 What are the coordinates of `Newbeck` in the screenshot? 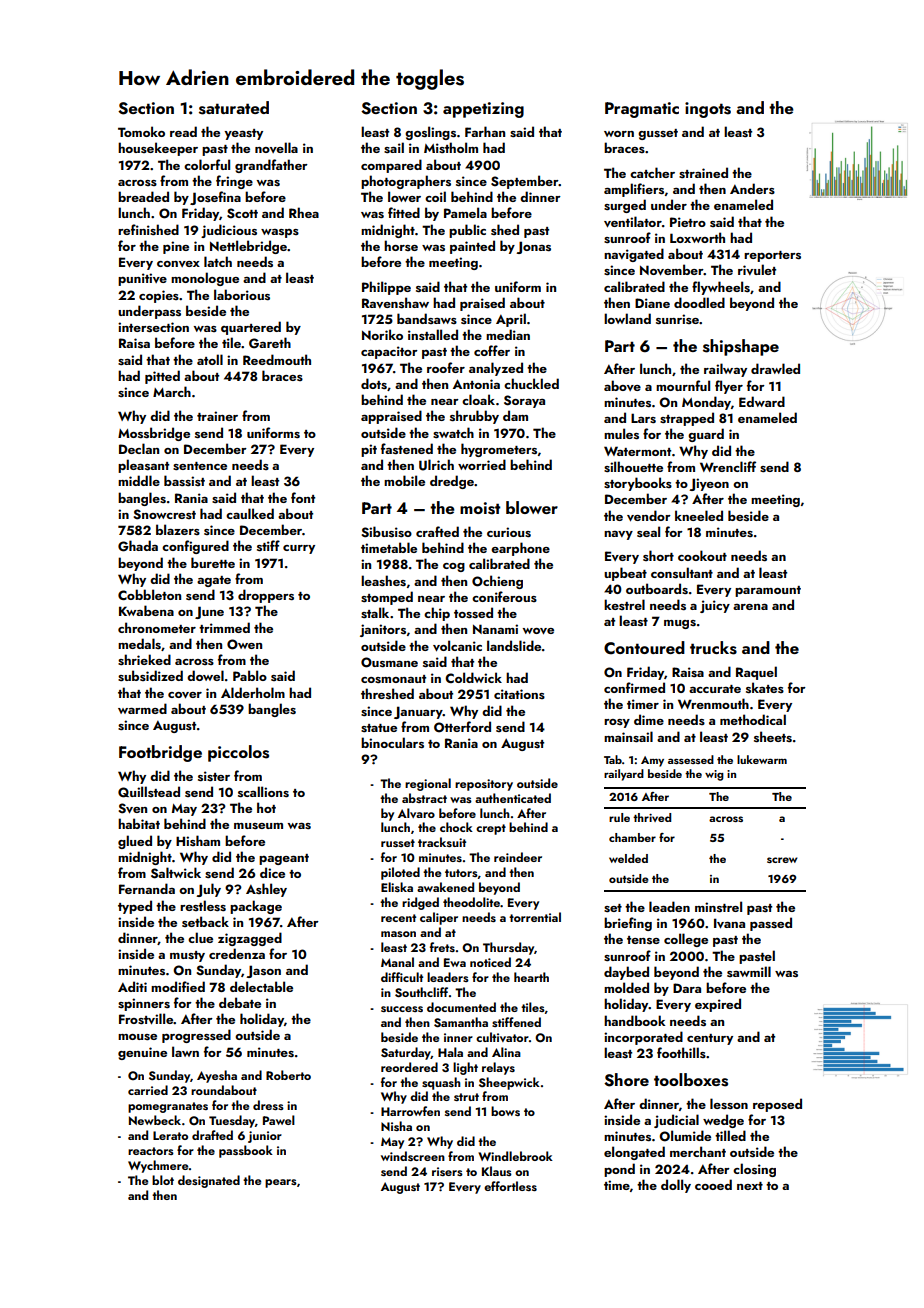 It's located at (155, 1120).
